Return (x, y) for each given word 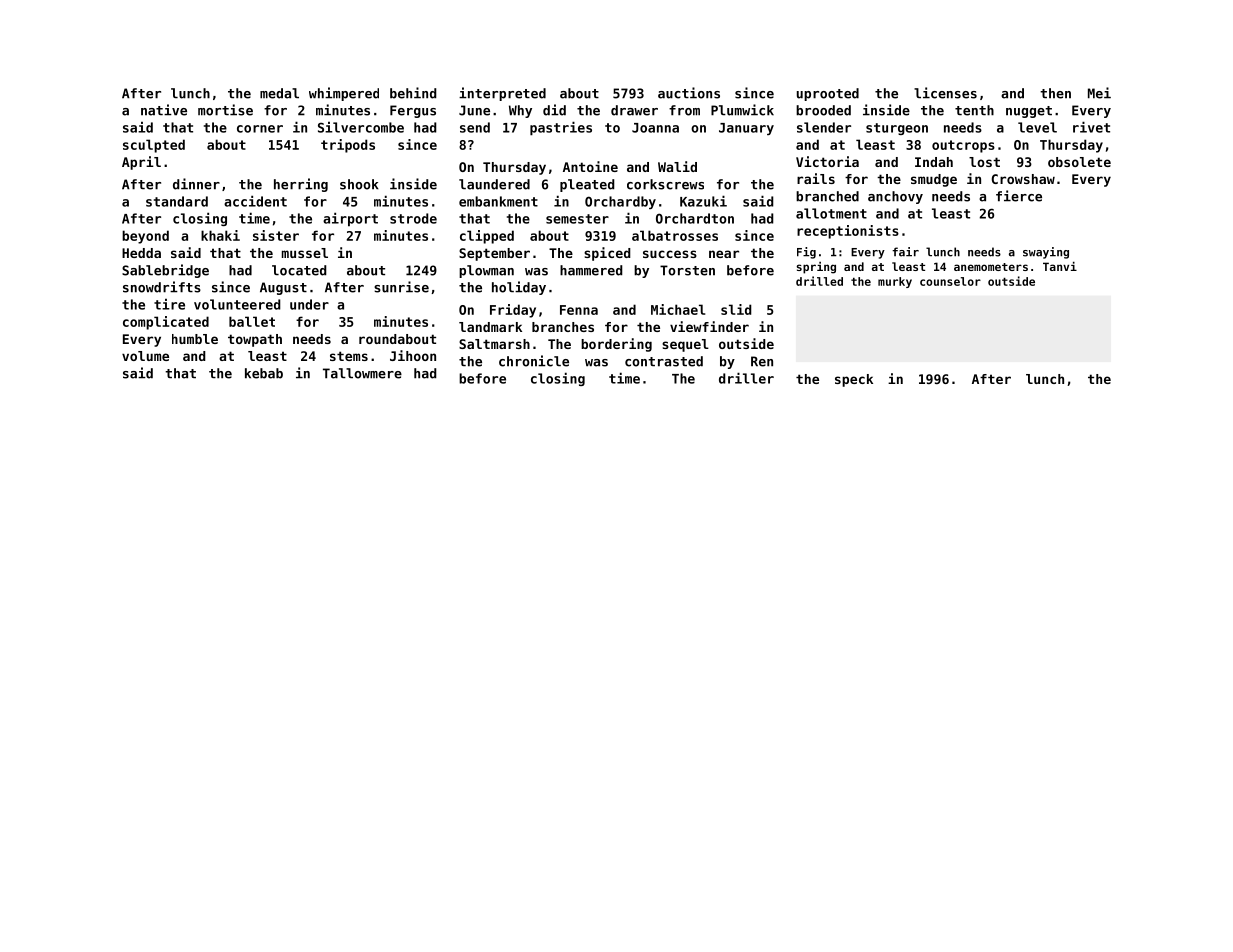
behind (413, 93)
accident (255, 201)
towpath (255, 340)
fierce (1019, 196)
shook (359, 184)
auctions (689, 93)
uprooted (828, 94)
